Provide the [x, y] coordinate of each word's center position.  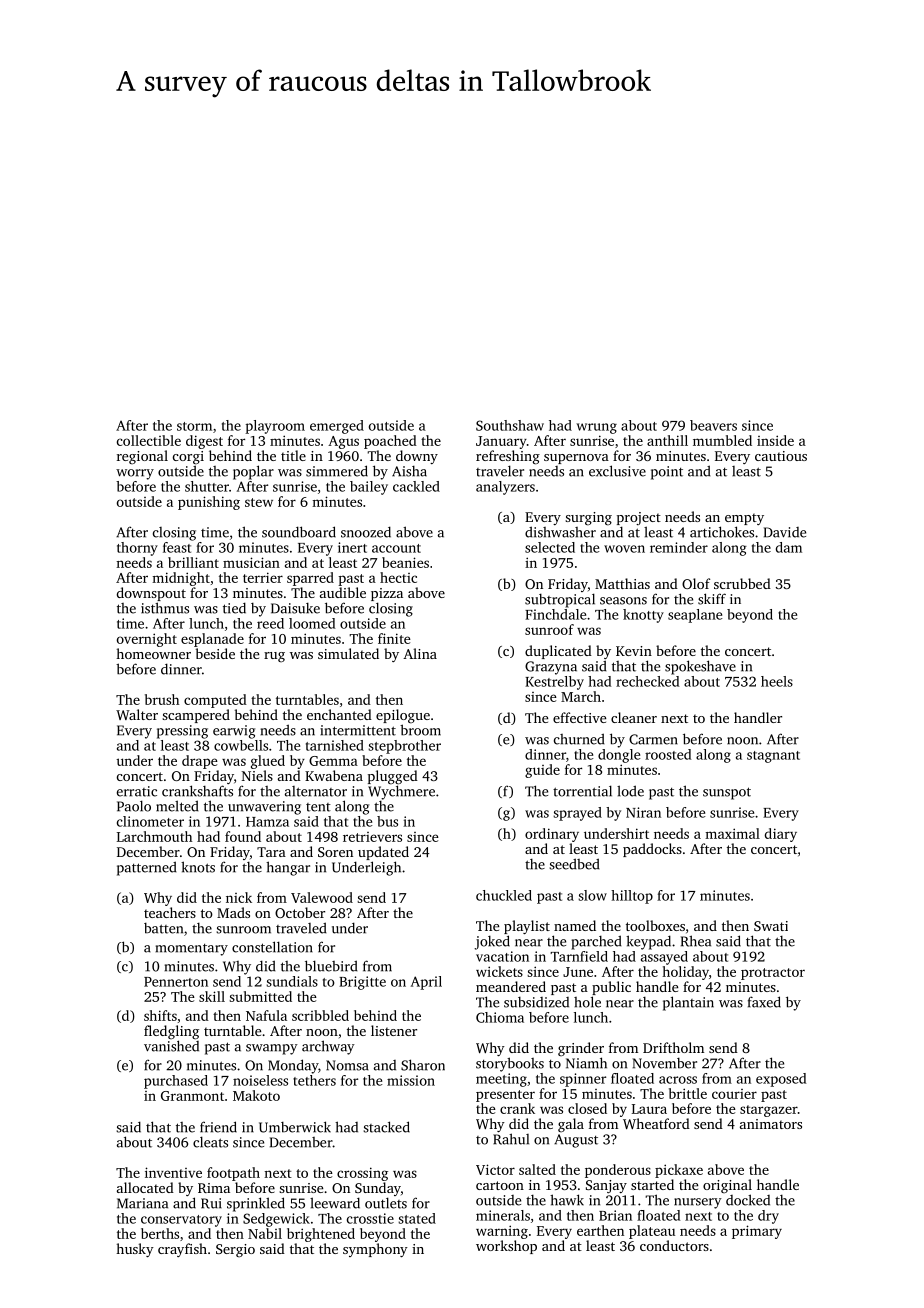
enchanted [339, 714]
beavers [713, 425]
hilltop [632, 897]
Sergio [235, 1250]
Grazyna [551, 668]
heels [777, 681]
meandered [511, 986]
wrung [596, 428]
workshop [506, 1247]
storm [194, 426]
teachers [170, 912]
